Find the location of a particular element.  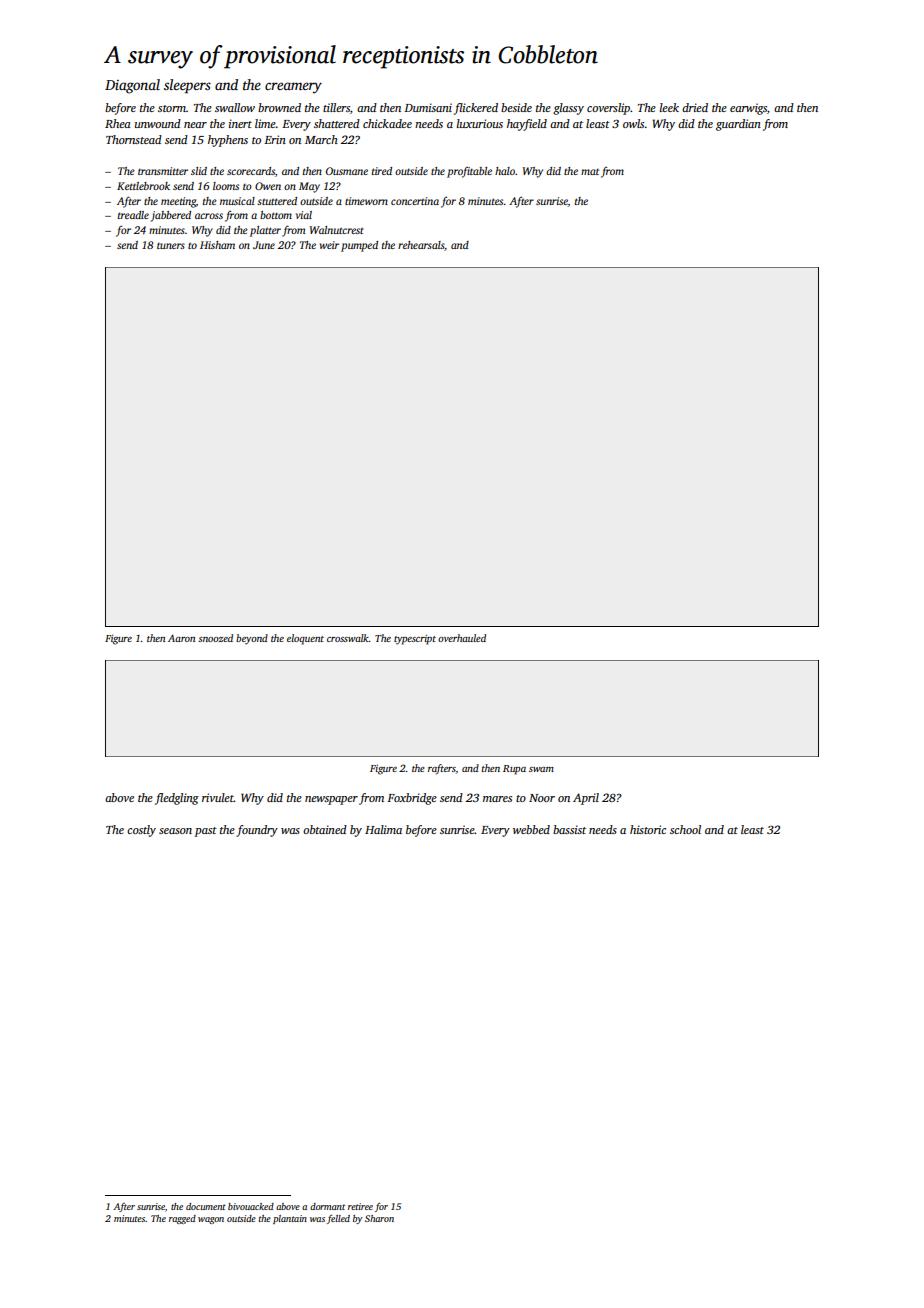

rehearsals is located at coordinates (421, 245).
